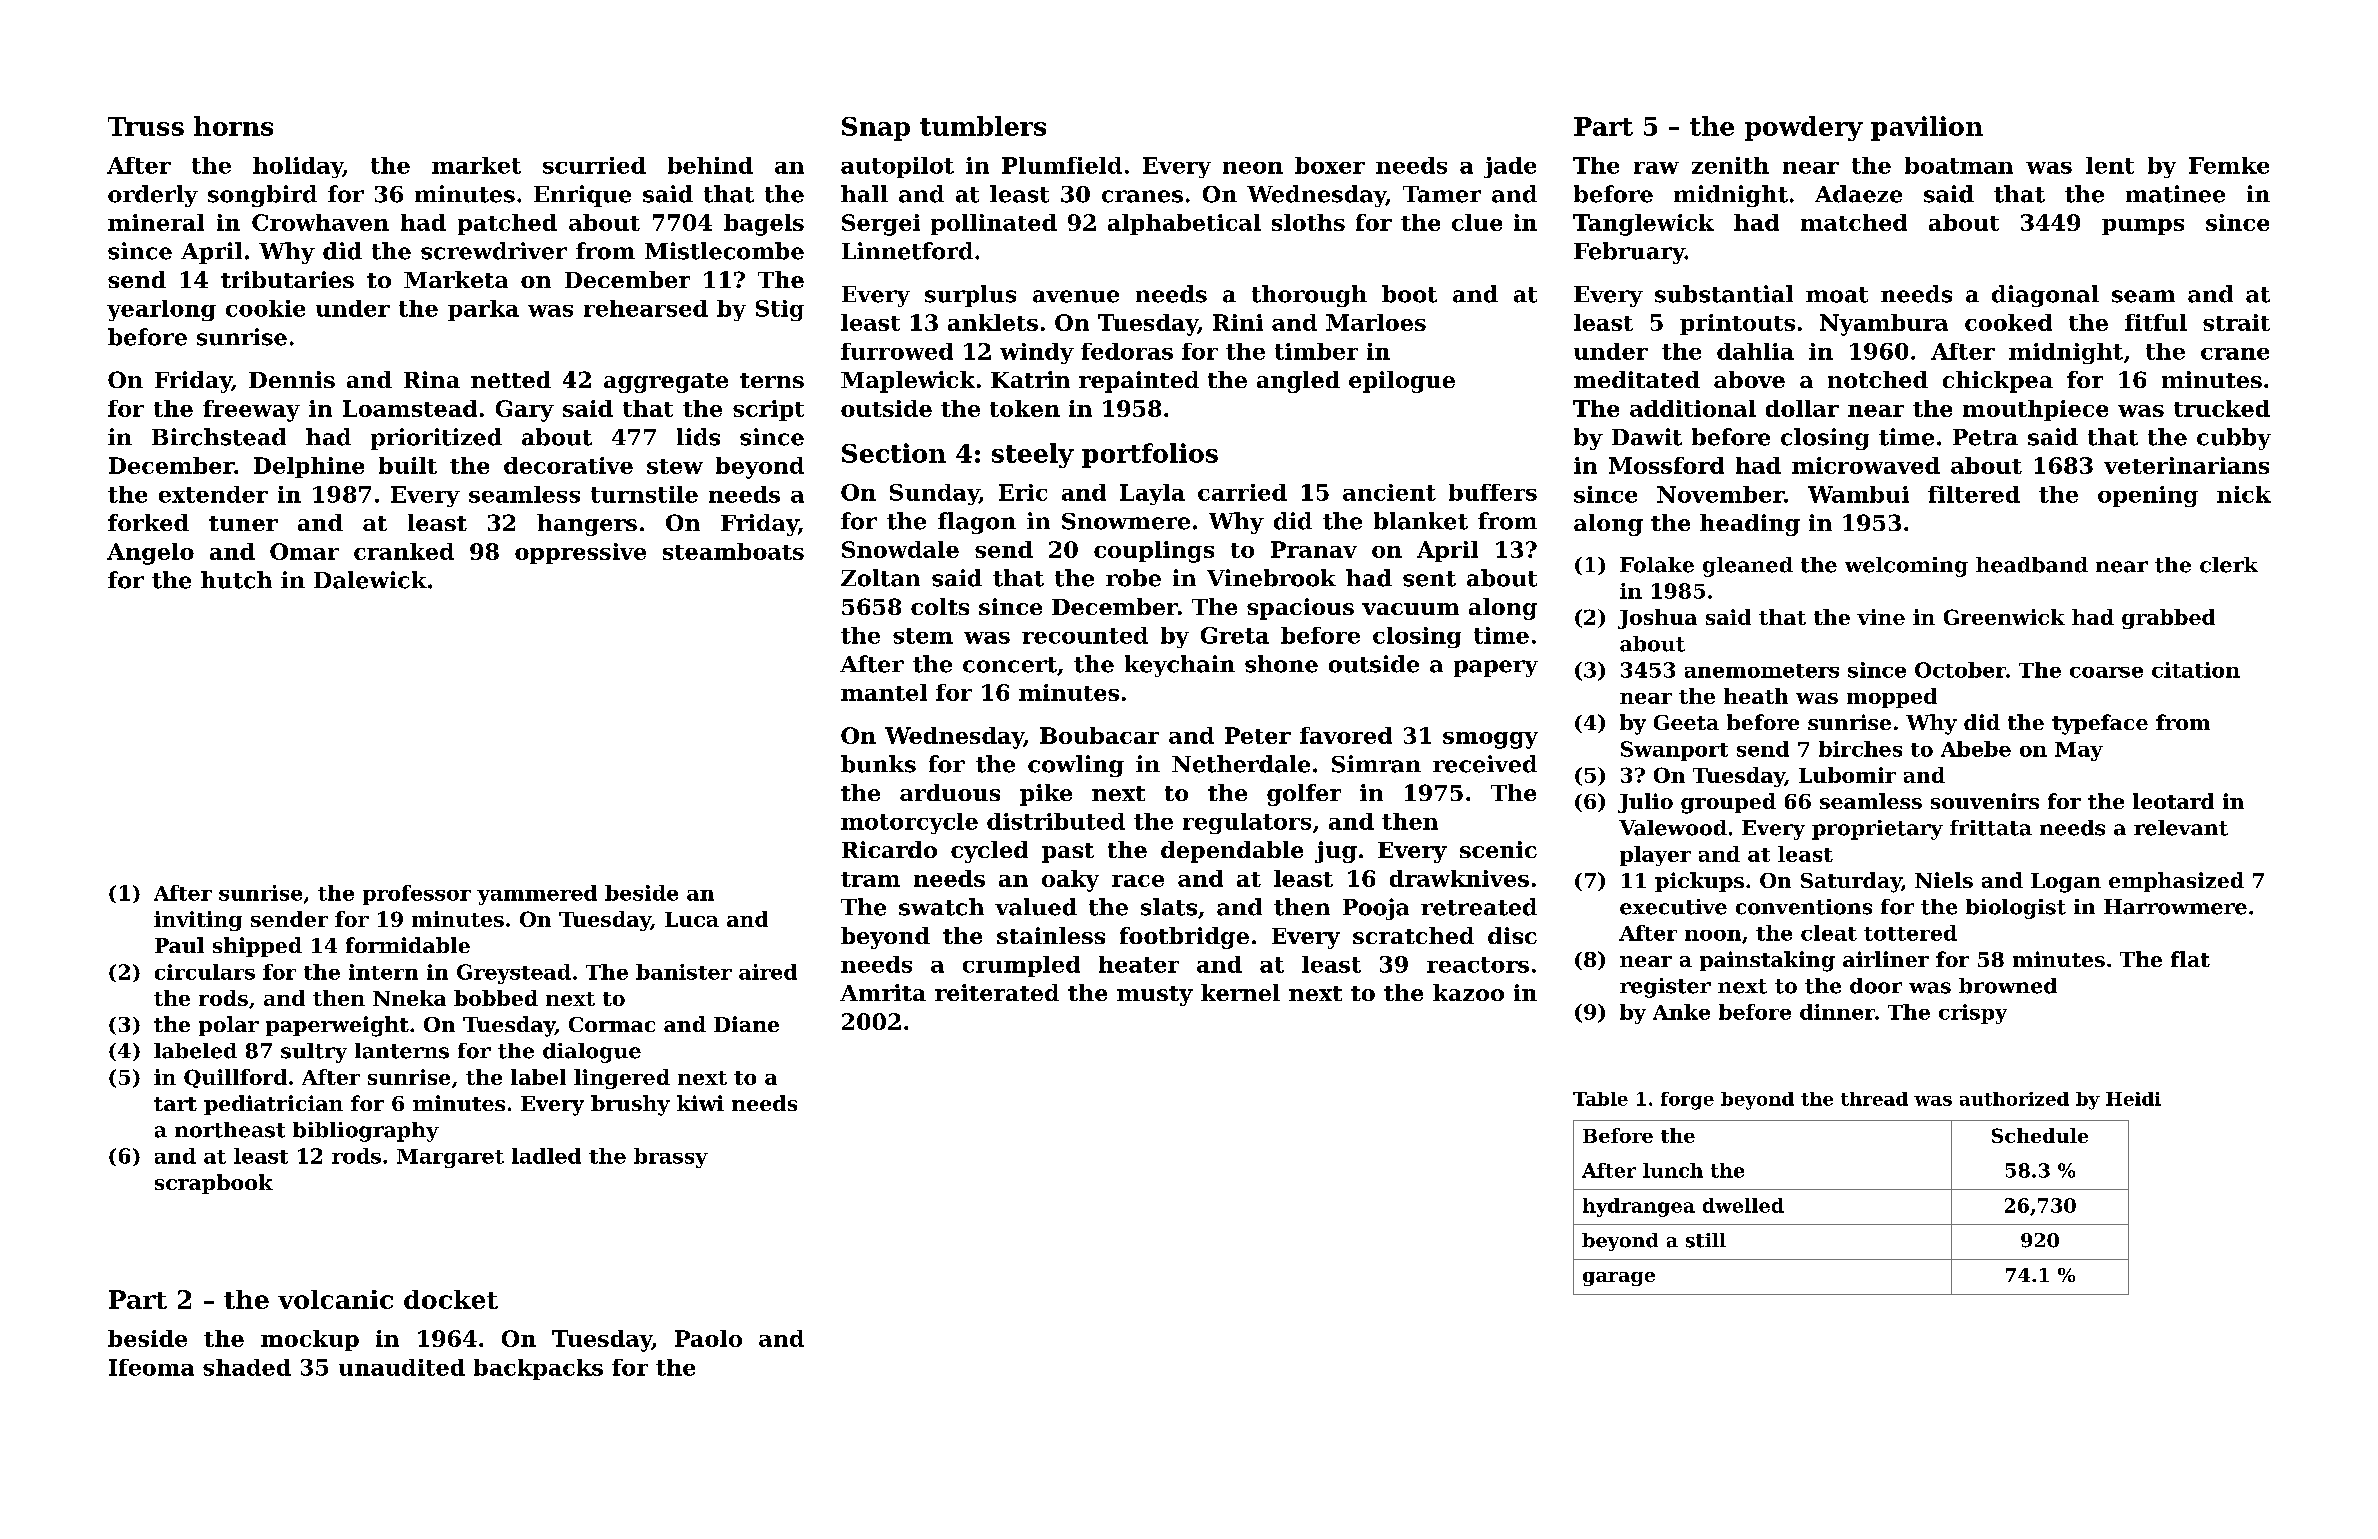 This screenshot has height=1539, width=2378. I want to click on brassy, so click(671, 1158).
